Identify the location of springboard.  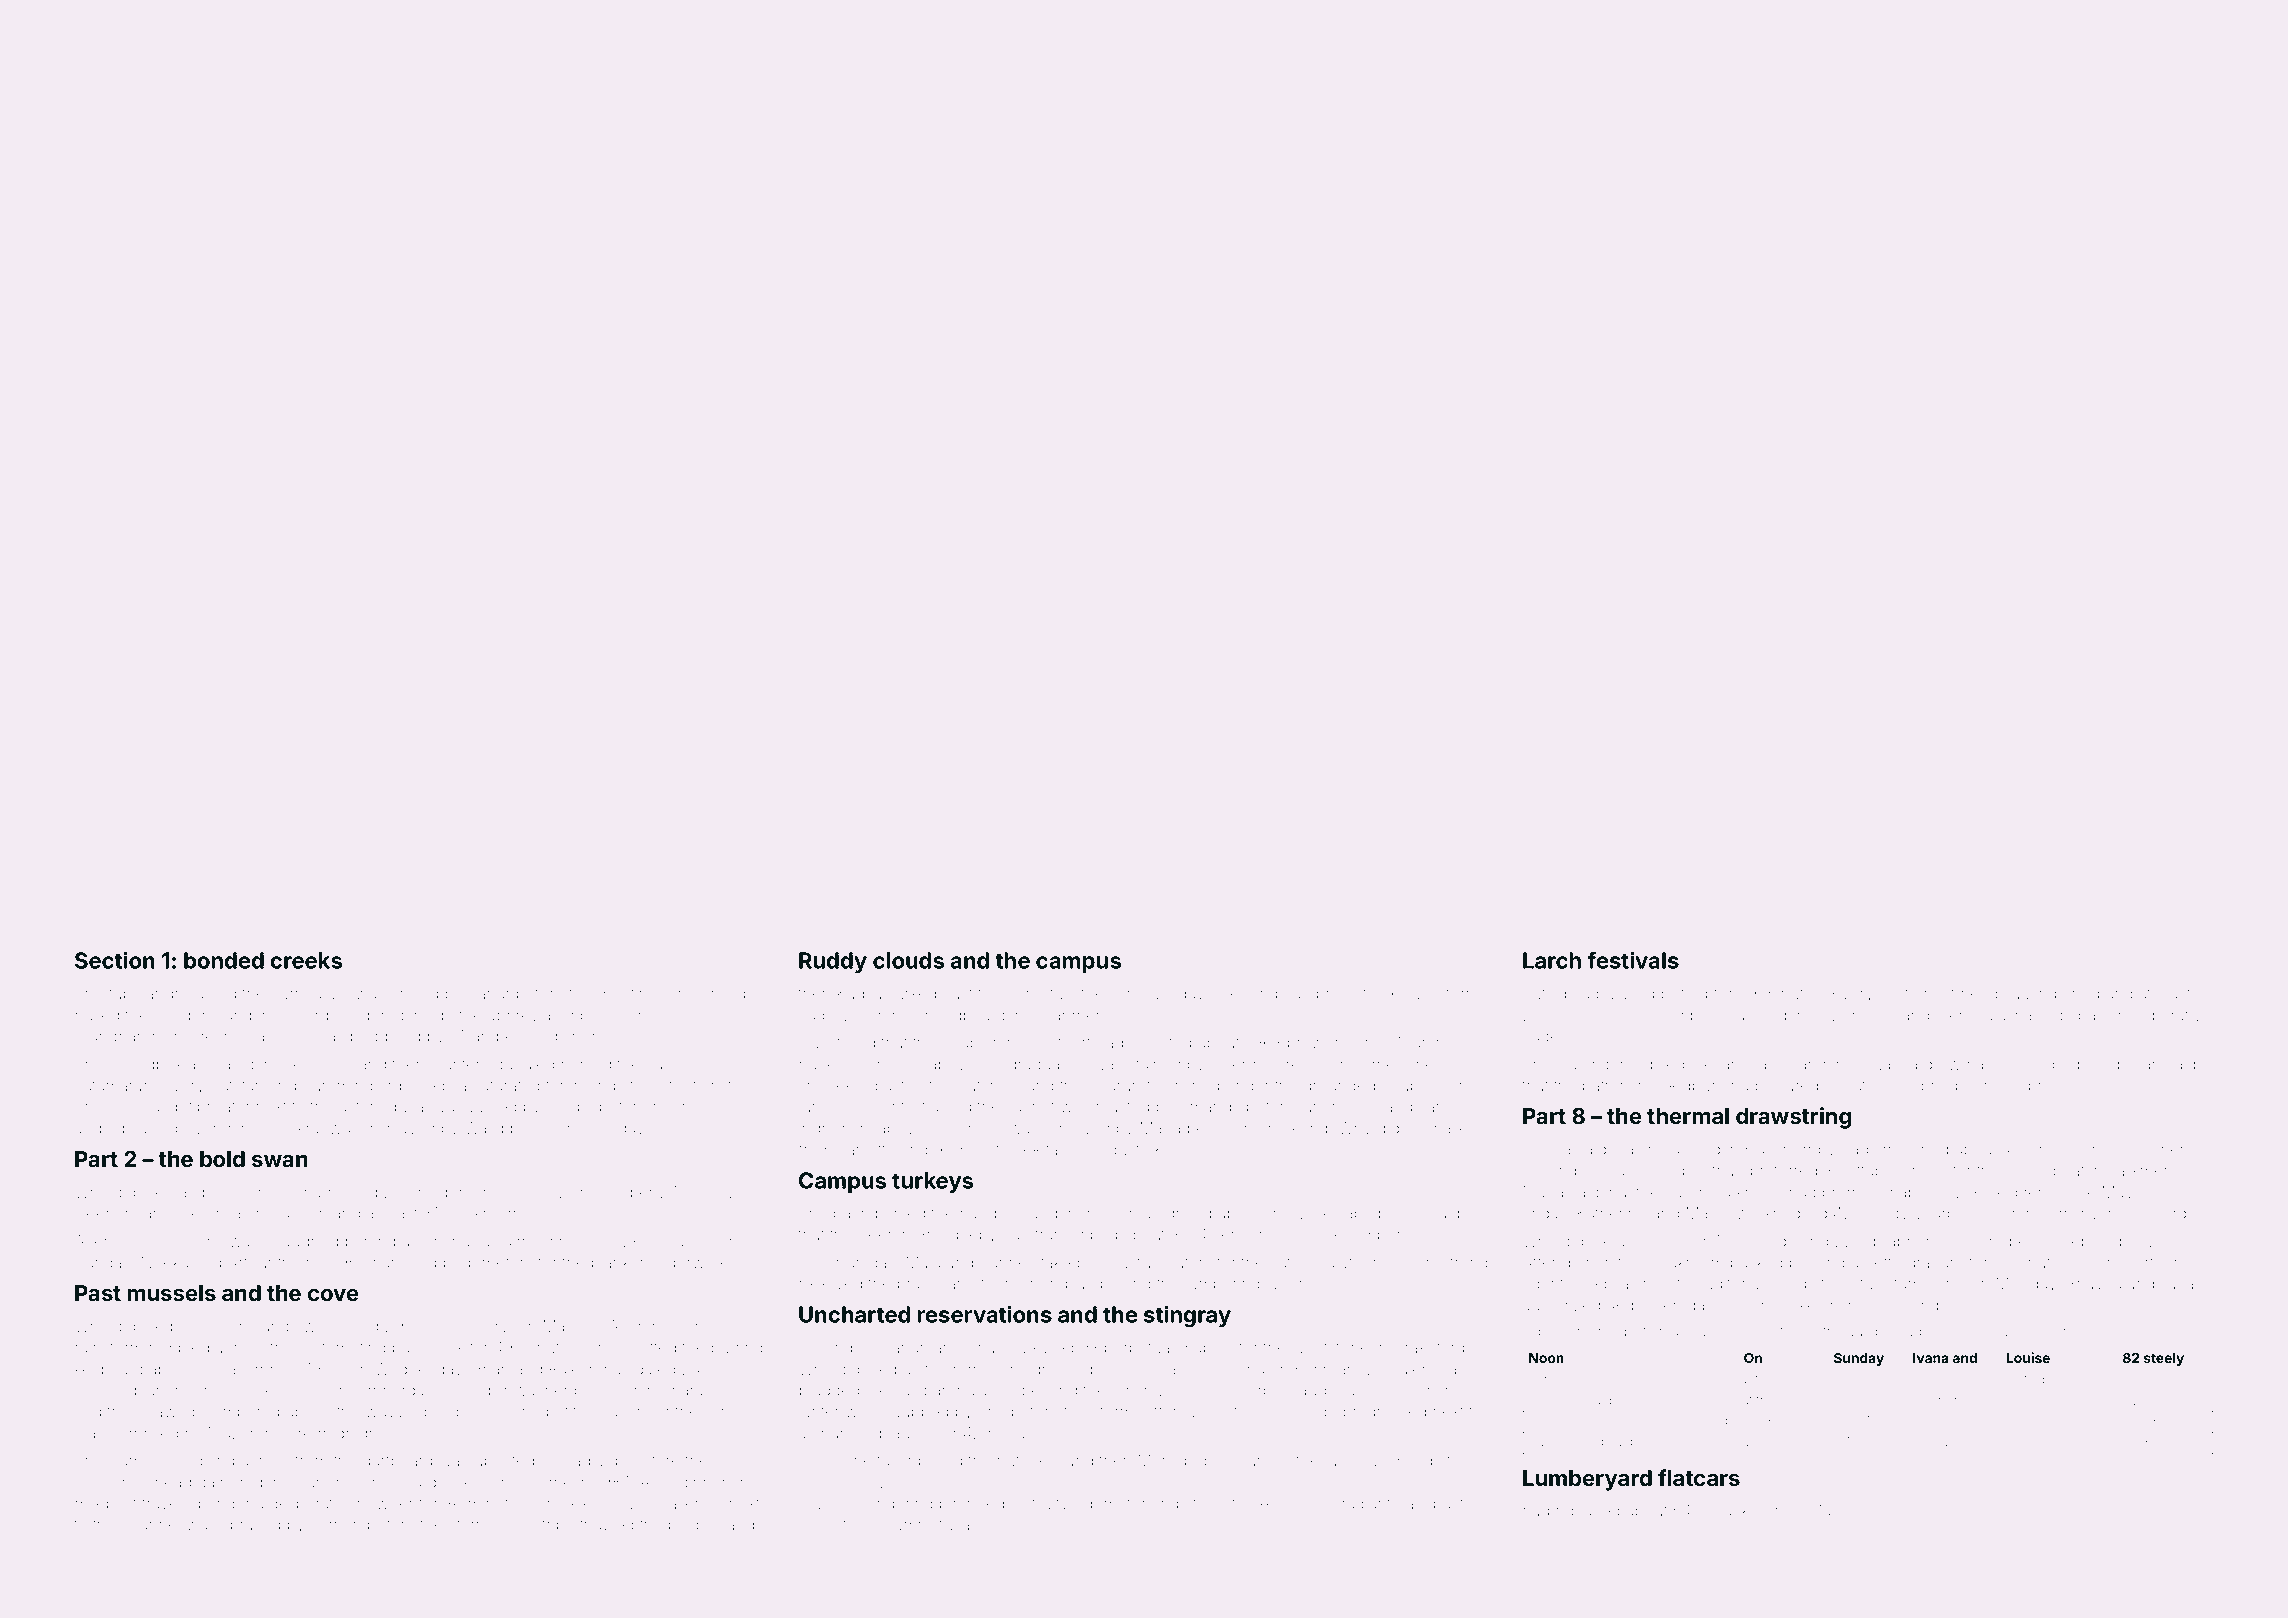
(961, 1017).
